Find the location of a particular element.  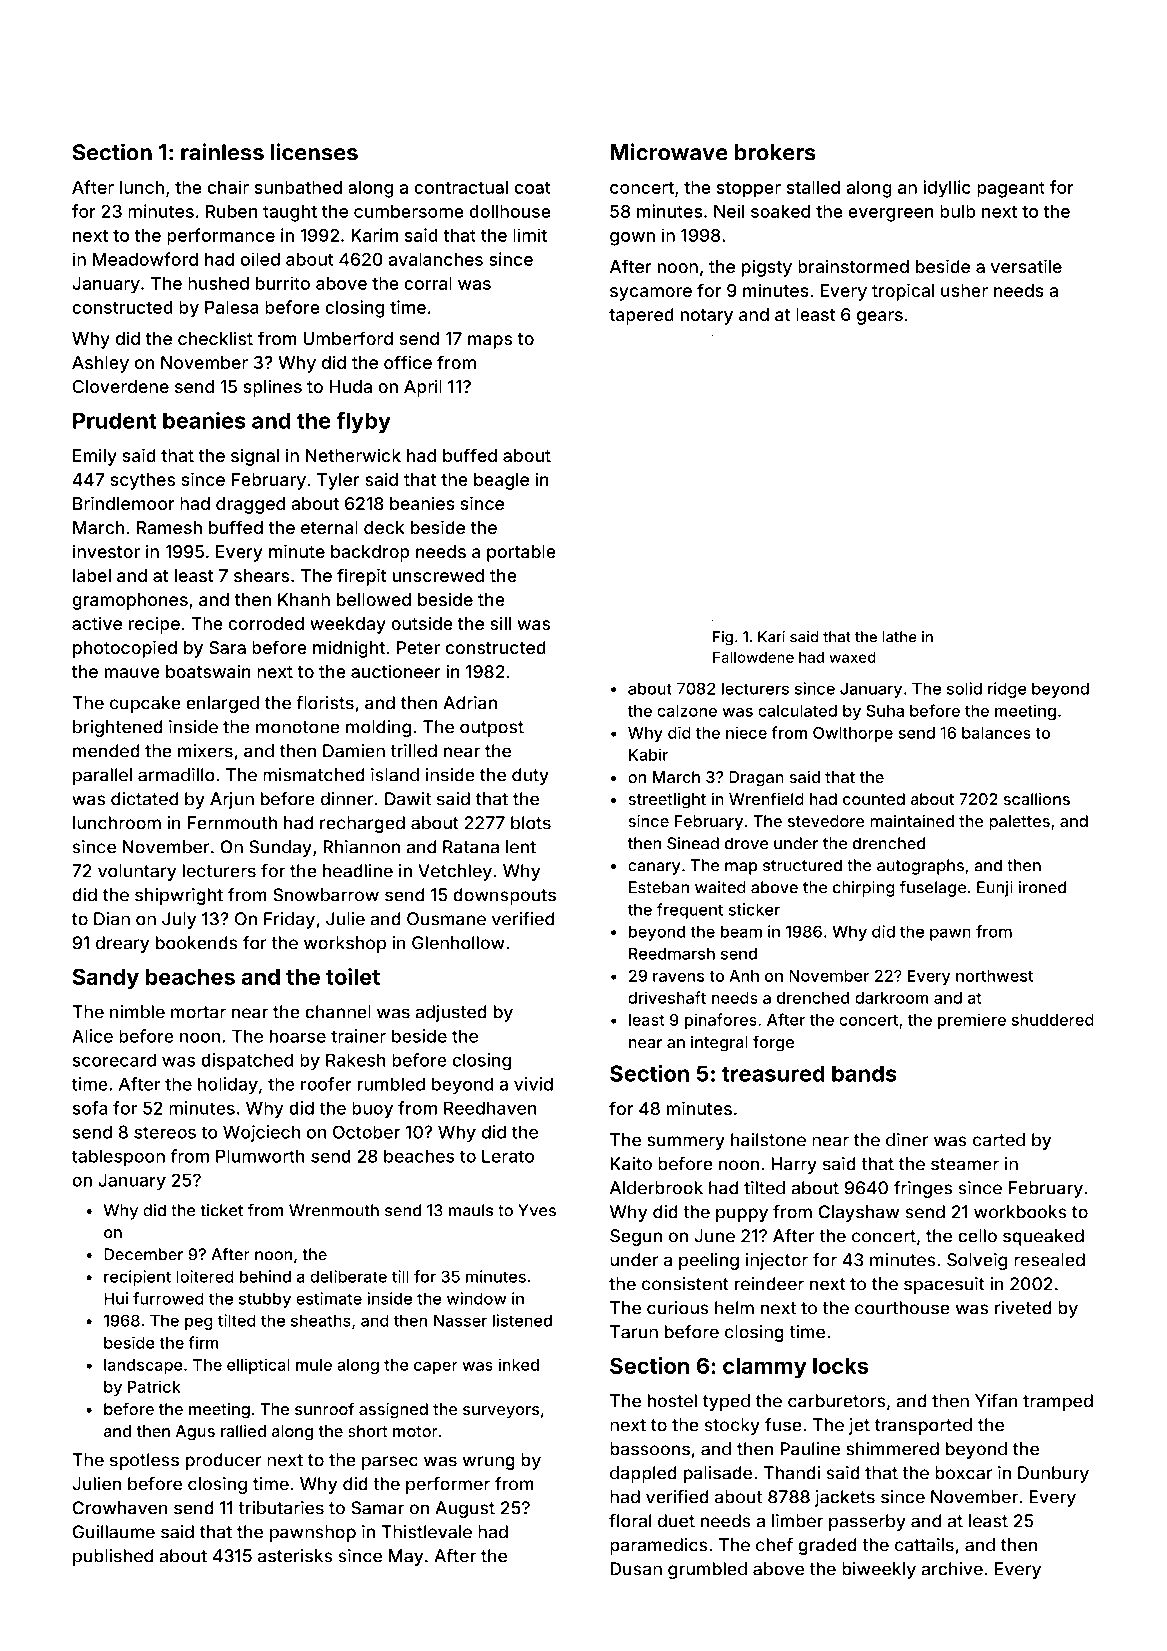

surveyors is located at coordinates (501, 1412).
